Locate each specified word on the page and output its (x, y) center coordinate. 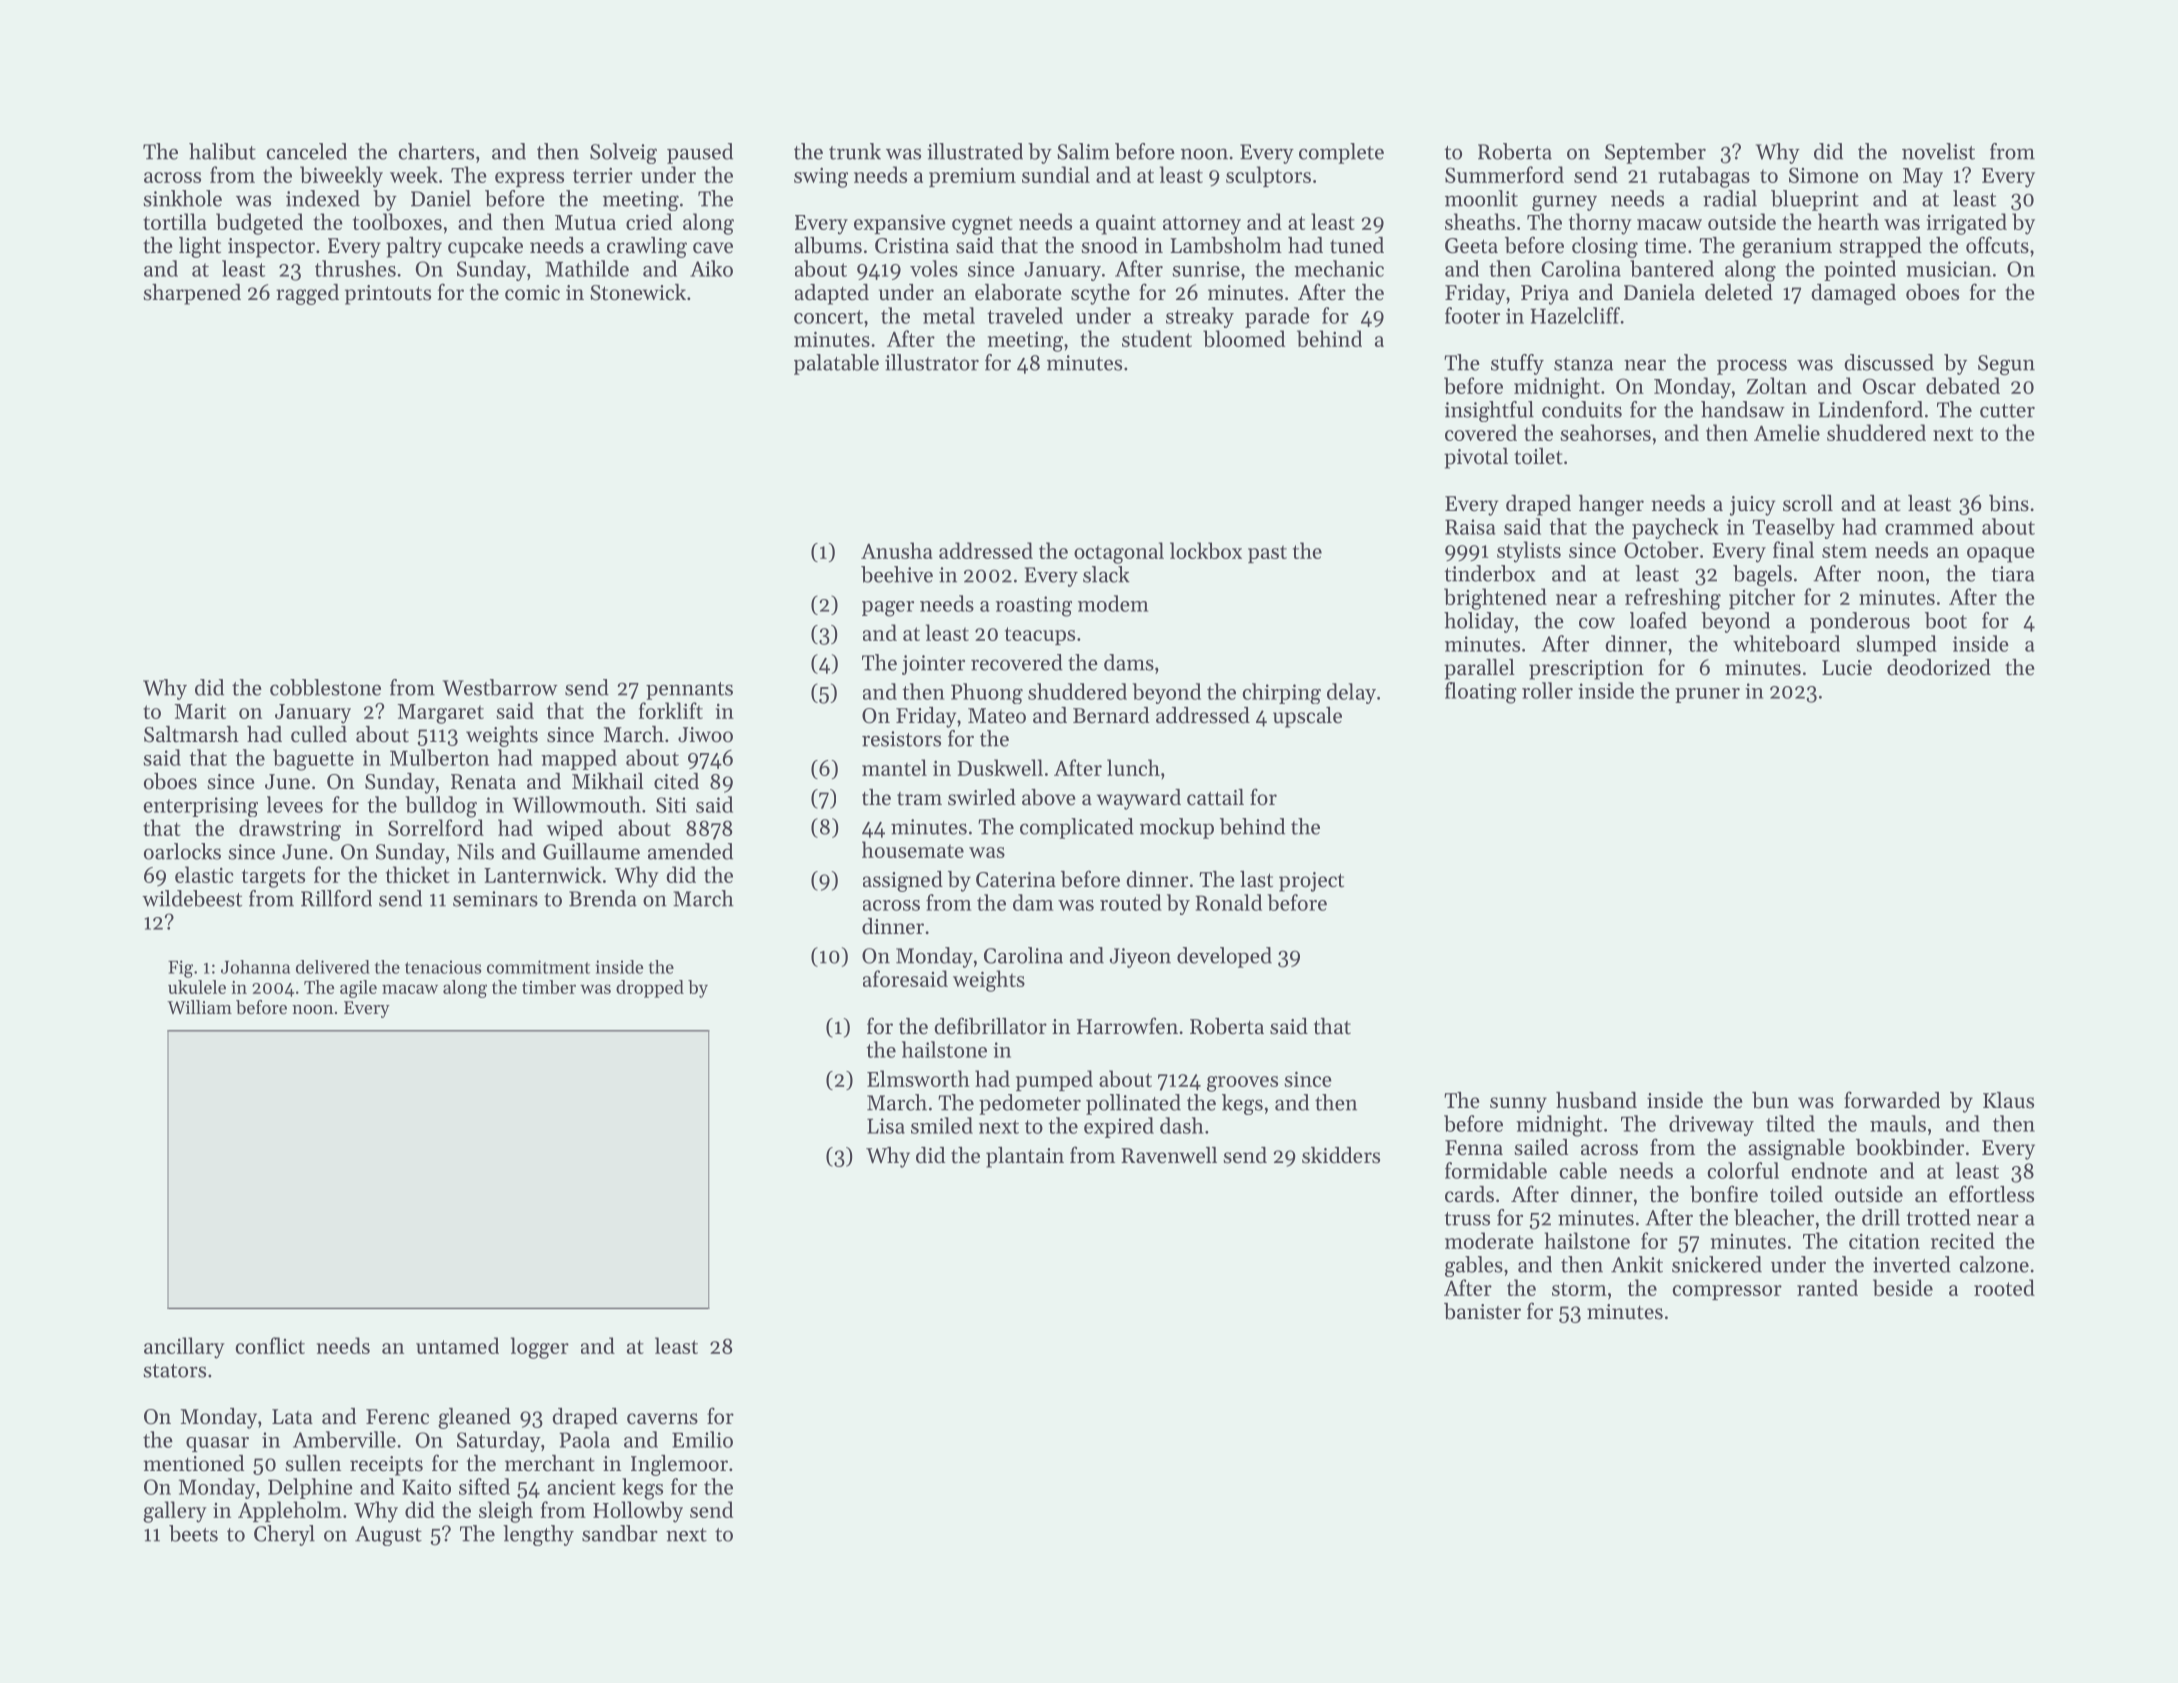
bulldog (441, 807)
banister (1482, 1311)
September (1655, 153)
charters (436, 151)
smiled (942, 1125)
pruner (1707, 695)
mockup (1177, 828)
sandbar (620, 1533)
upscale (1307, 717)
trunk (855, 151)
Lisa (886, 1126)
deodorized (1939, 667)
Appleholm (290, 1511)
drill (1881, 1217)
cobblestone (325, 687)
